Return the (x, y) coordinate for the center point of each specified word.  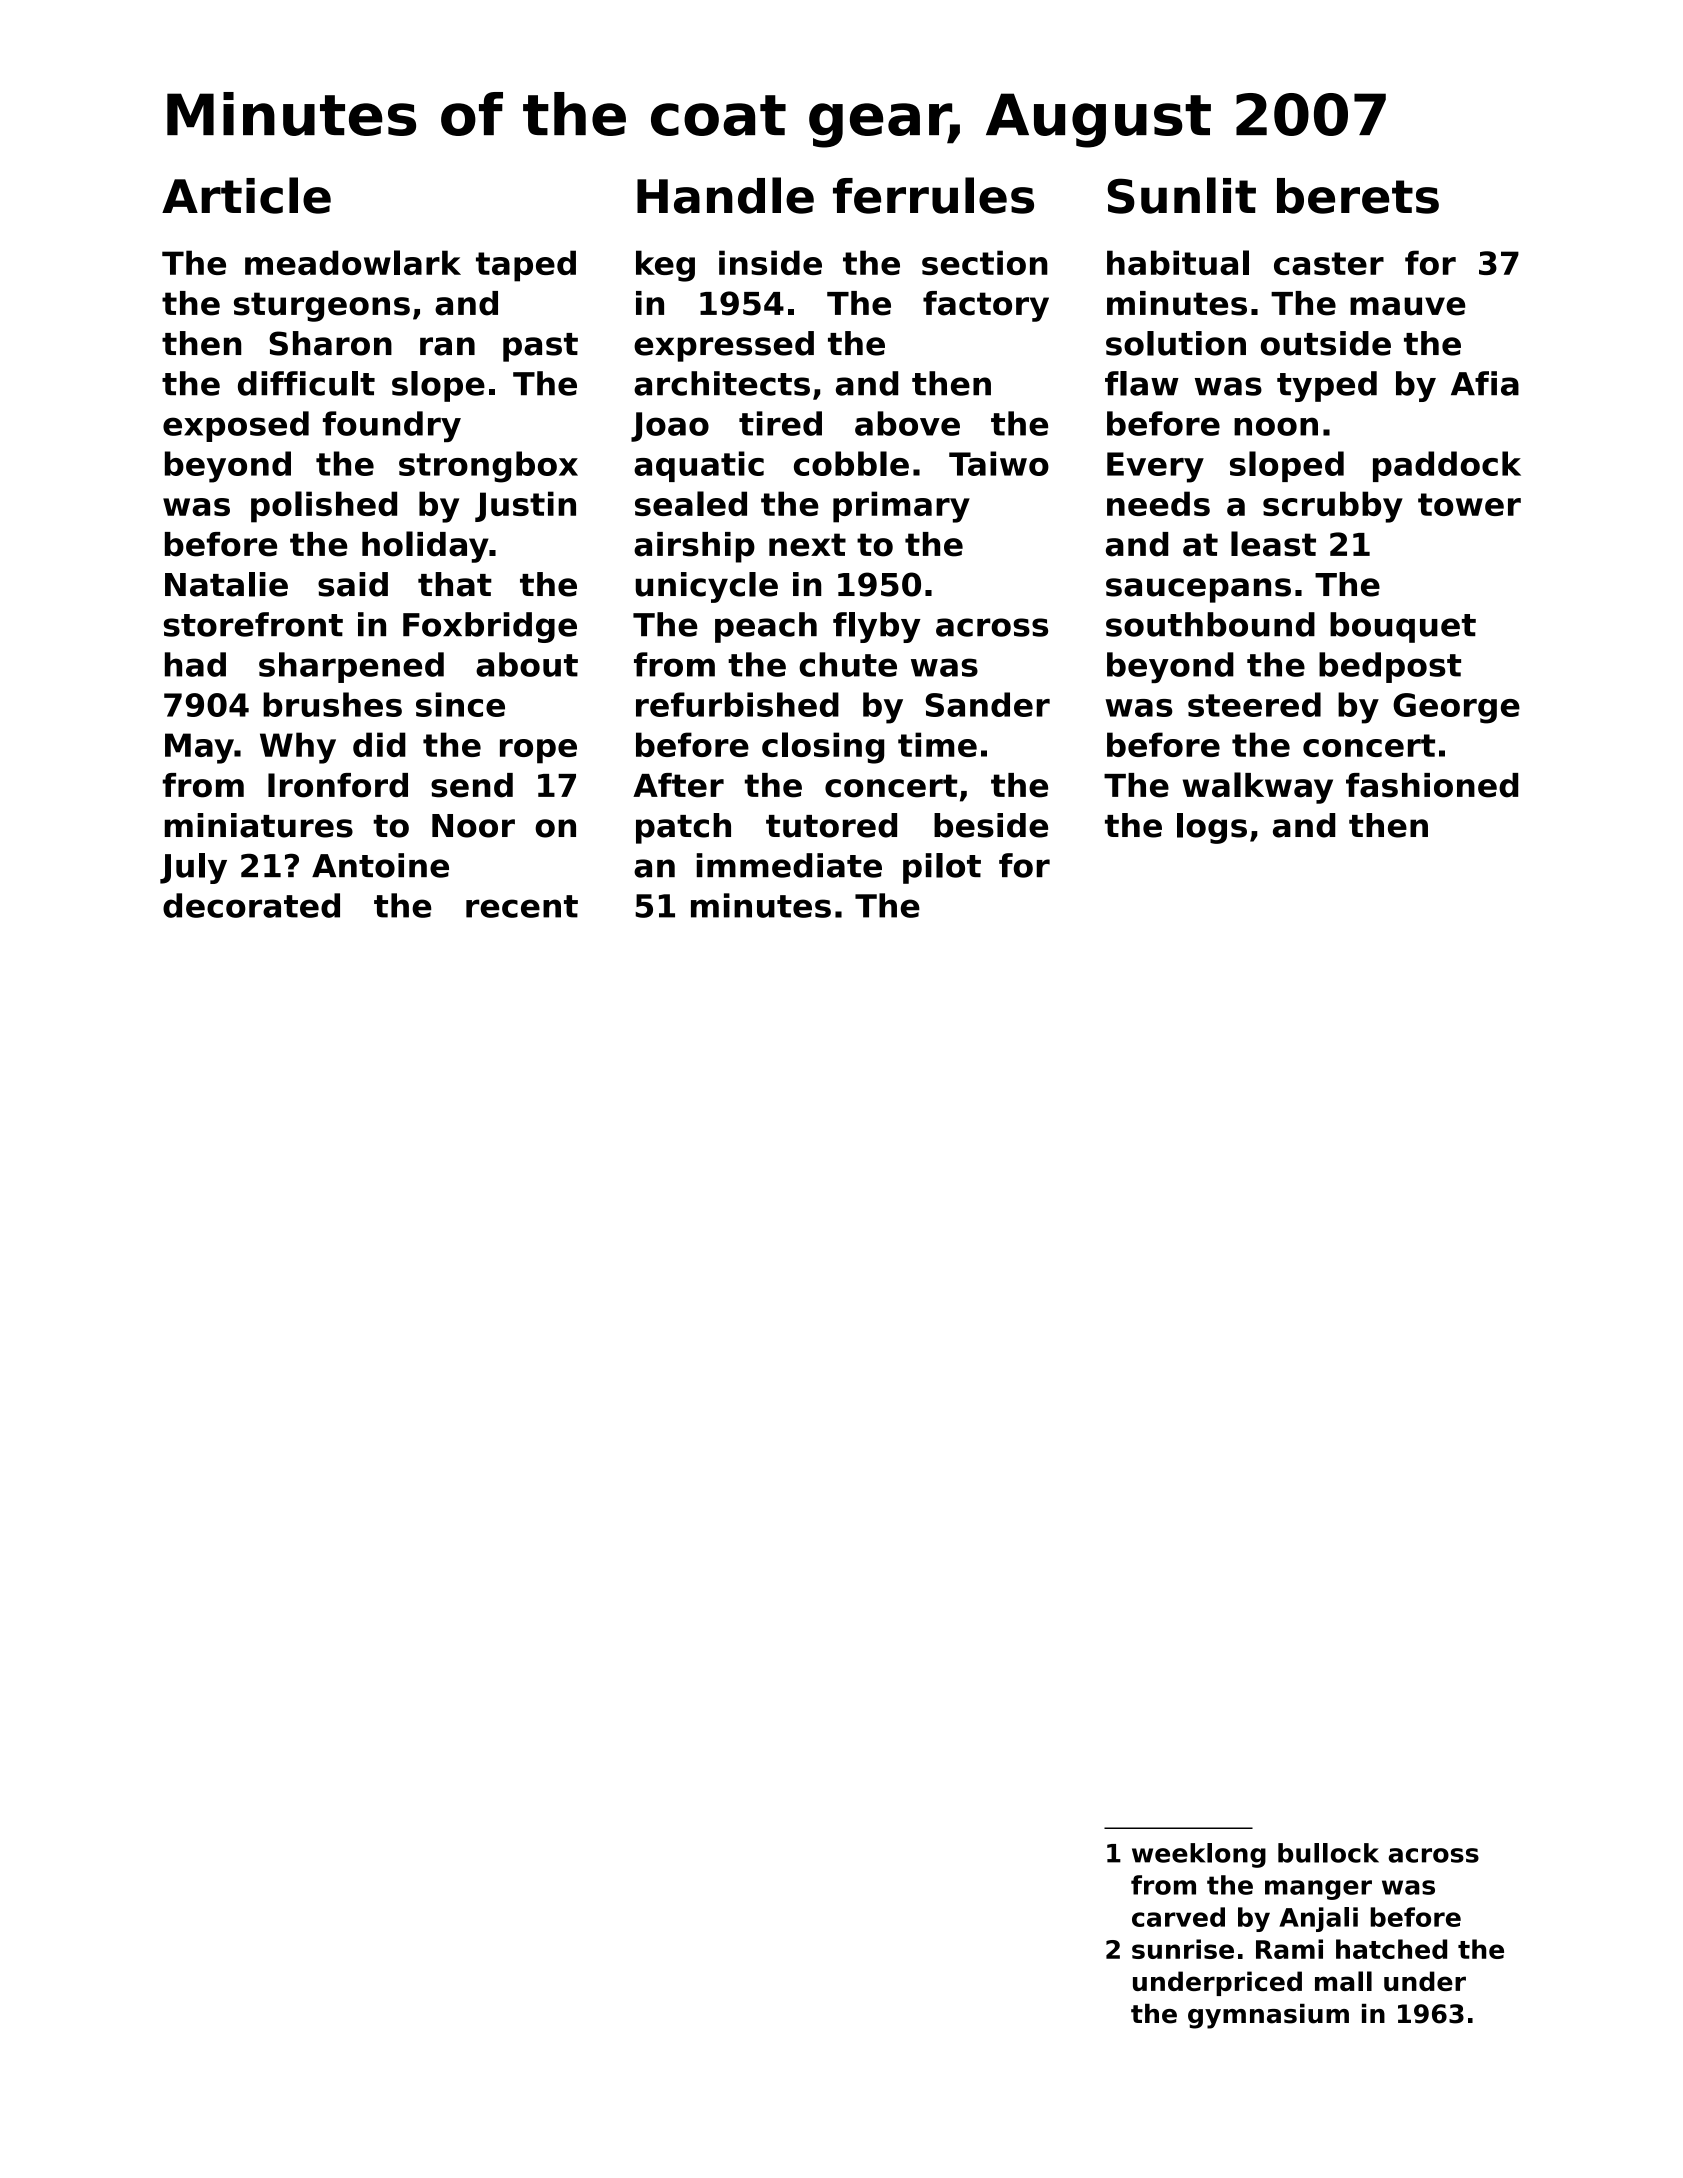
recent (522, 906)
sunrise (1183, 1949)
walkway (1258, 788)
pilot (942, 868)
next (807, 545)
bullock (1328, 1853)
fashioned (1432, 785)
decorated (251, 905)
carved (1178, 1917)
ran (447, 346)
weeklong (1199, 1855)
